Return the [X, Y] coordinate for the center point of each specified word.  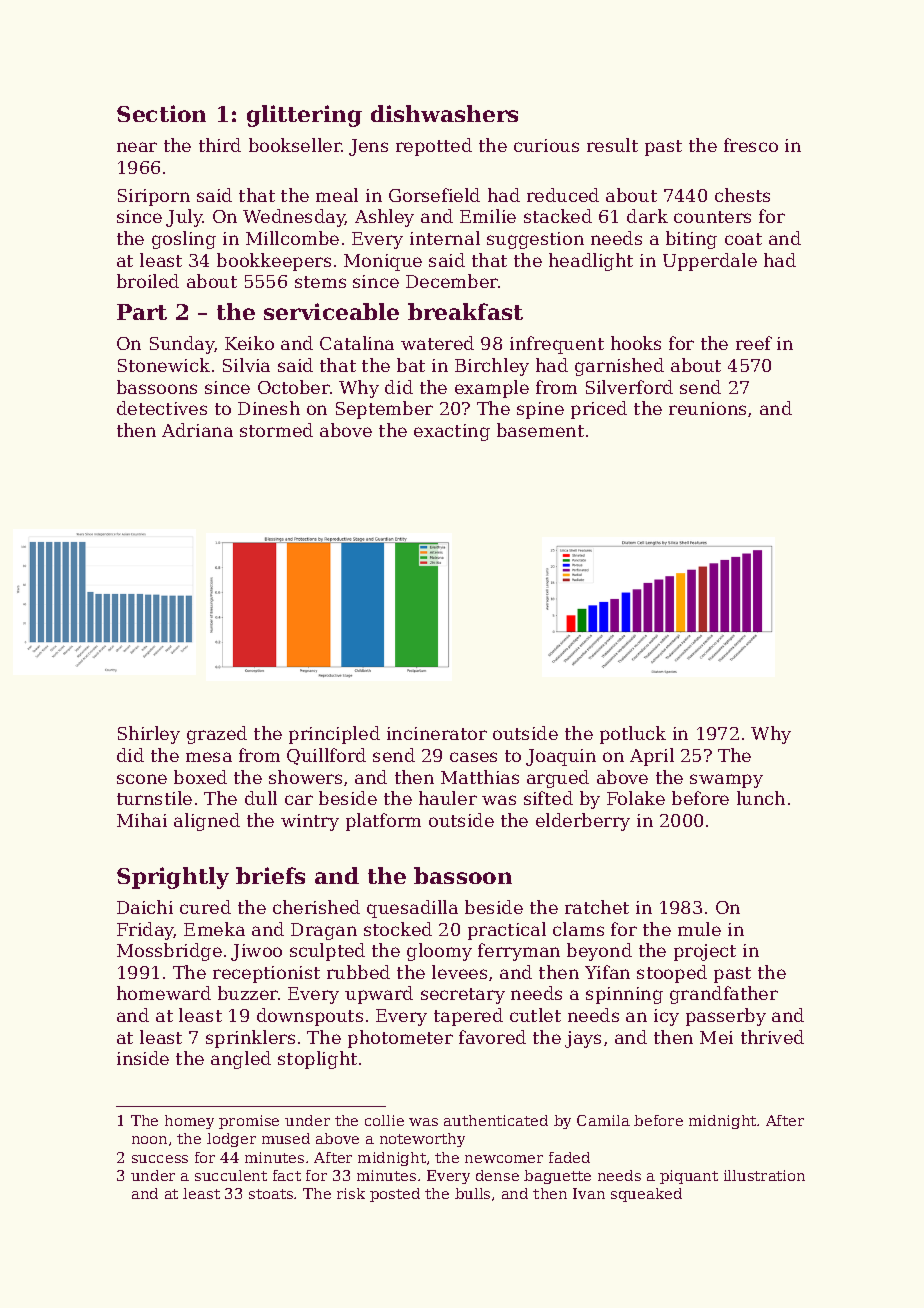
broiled [148, 281]
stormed [276, 430]
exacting [452, 432]
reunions [707, 408]
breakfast [465, 311]
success [160, 1159]
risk [351, 1193]
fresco [751, 145]
